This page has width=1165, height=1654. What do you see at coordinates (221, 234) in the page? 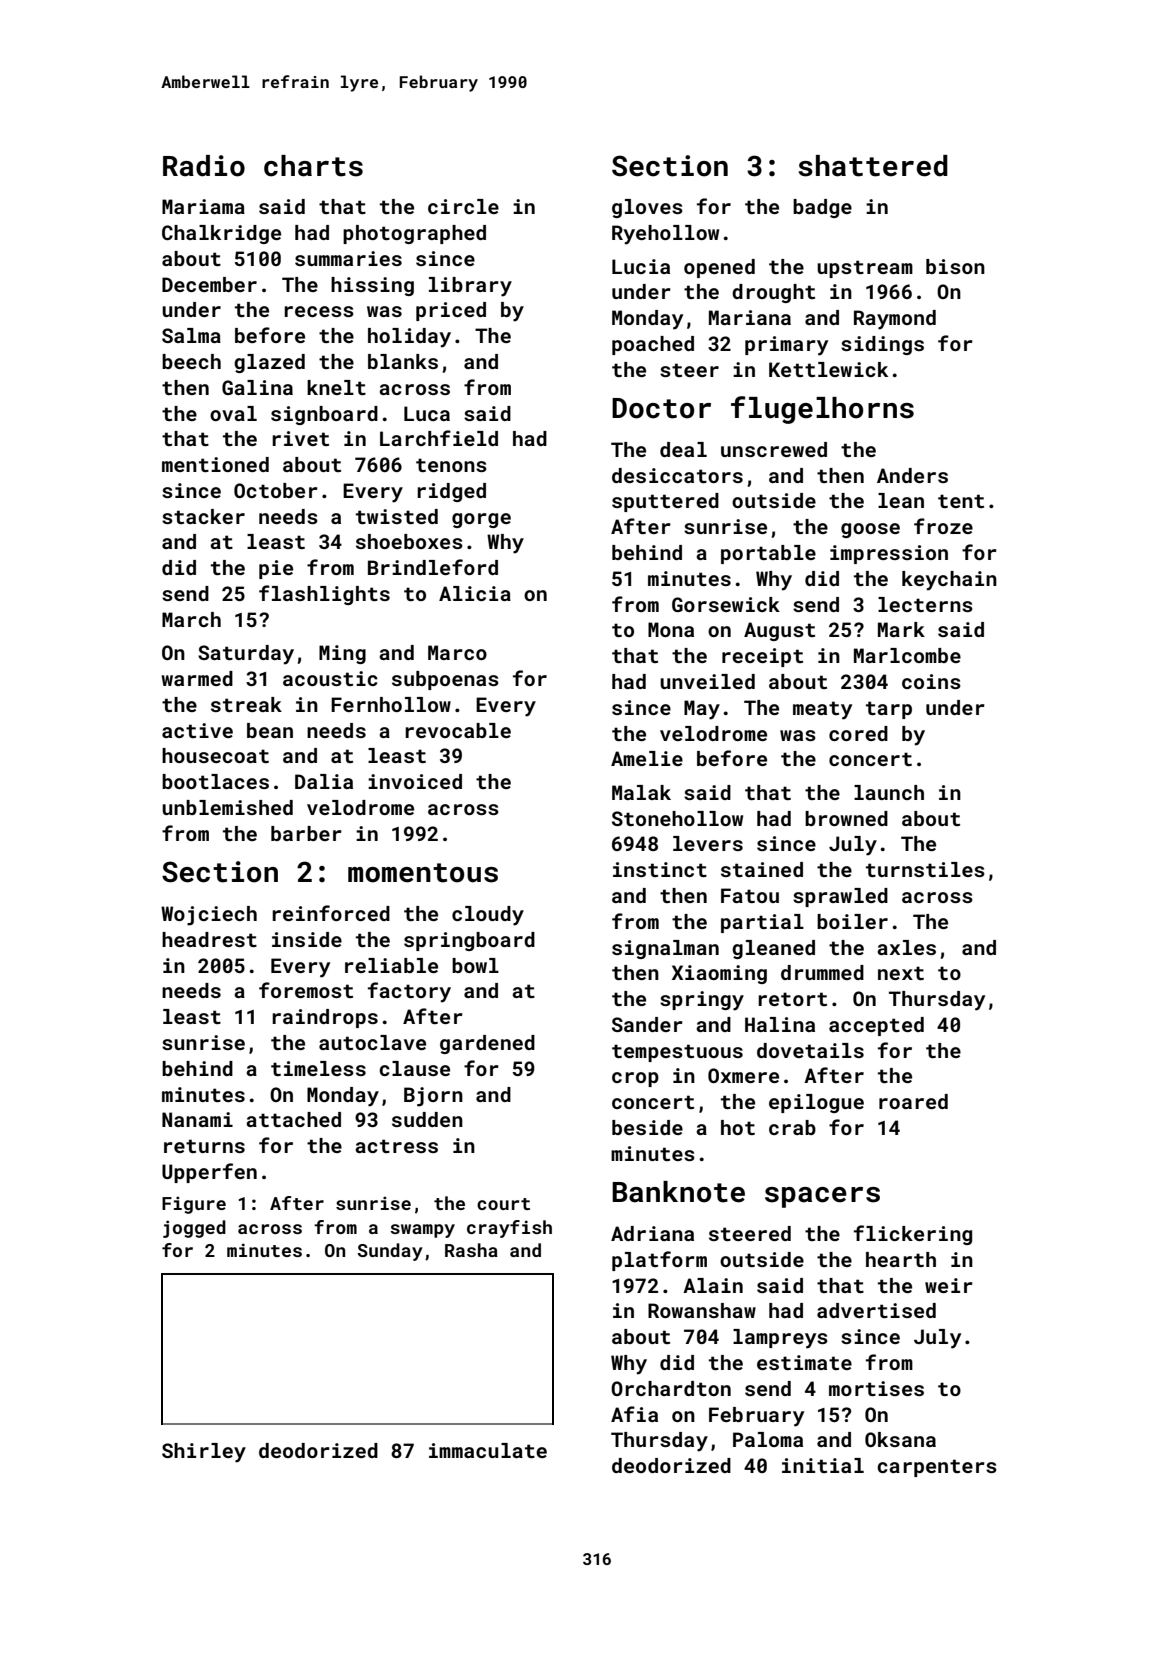
I see `Chalkridge` at bounding box center [221, 234].
